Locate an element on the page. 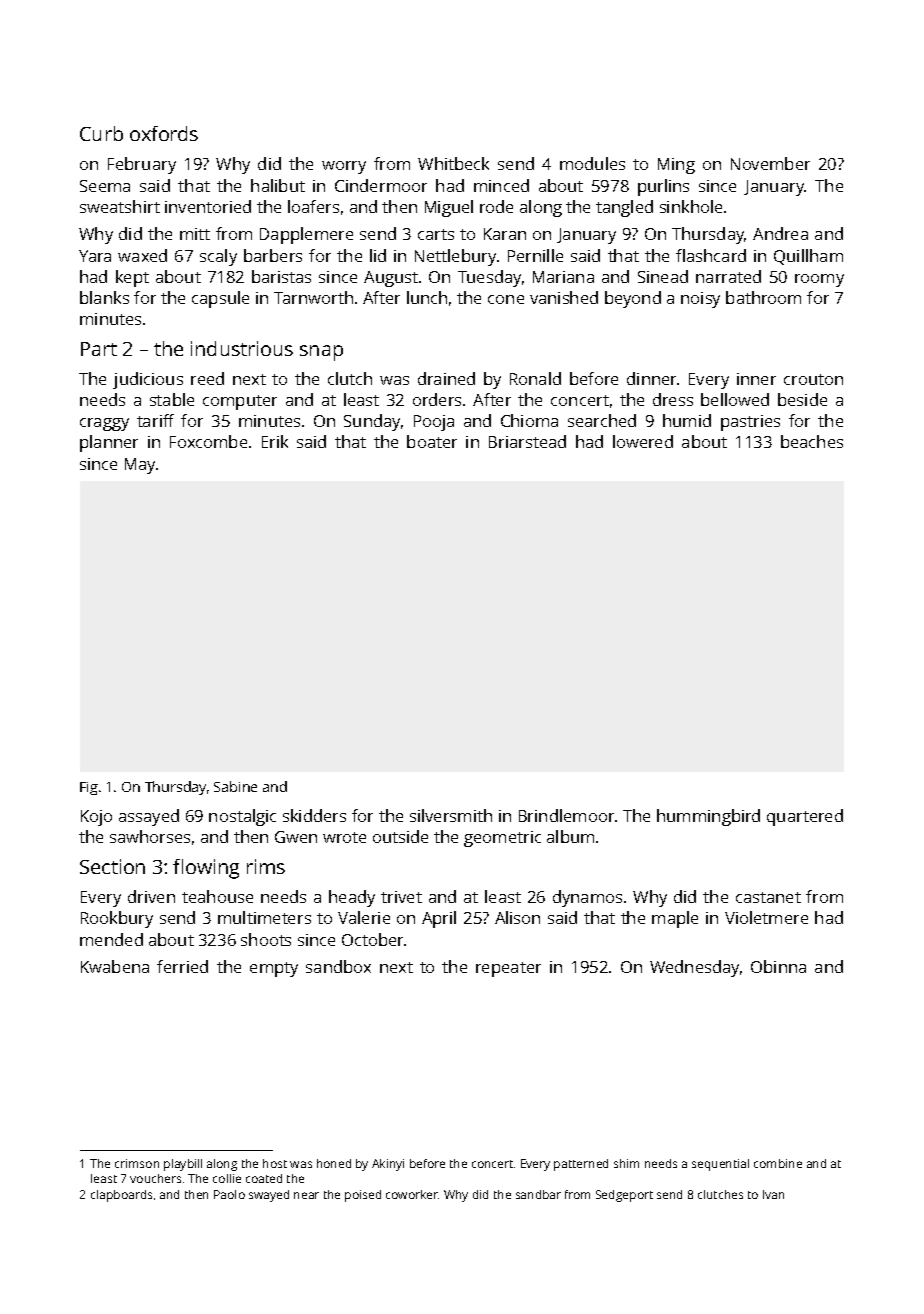  drained is located at coordinates (446, 378).
